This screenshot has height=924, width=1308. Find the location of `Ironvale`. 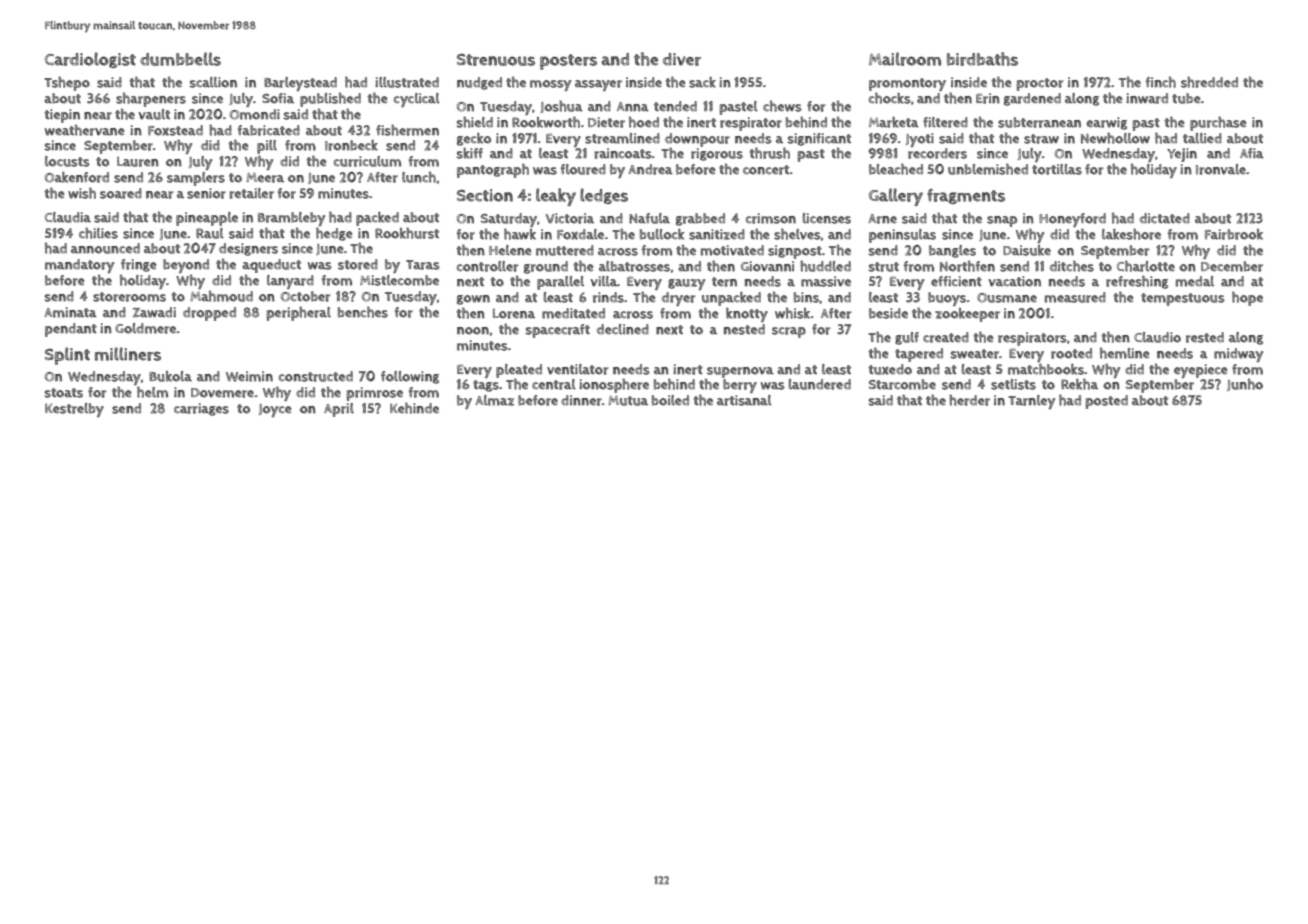

Ironvale is located at coordinates (1221, 169).
